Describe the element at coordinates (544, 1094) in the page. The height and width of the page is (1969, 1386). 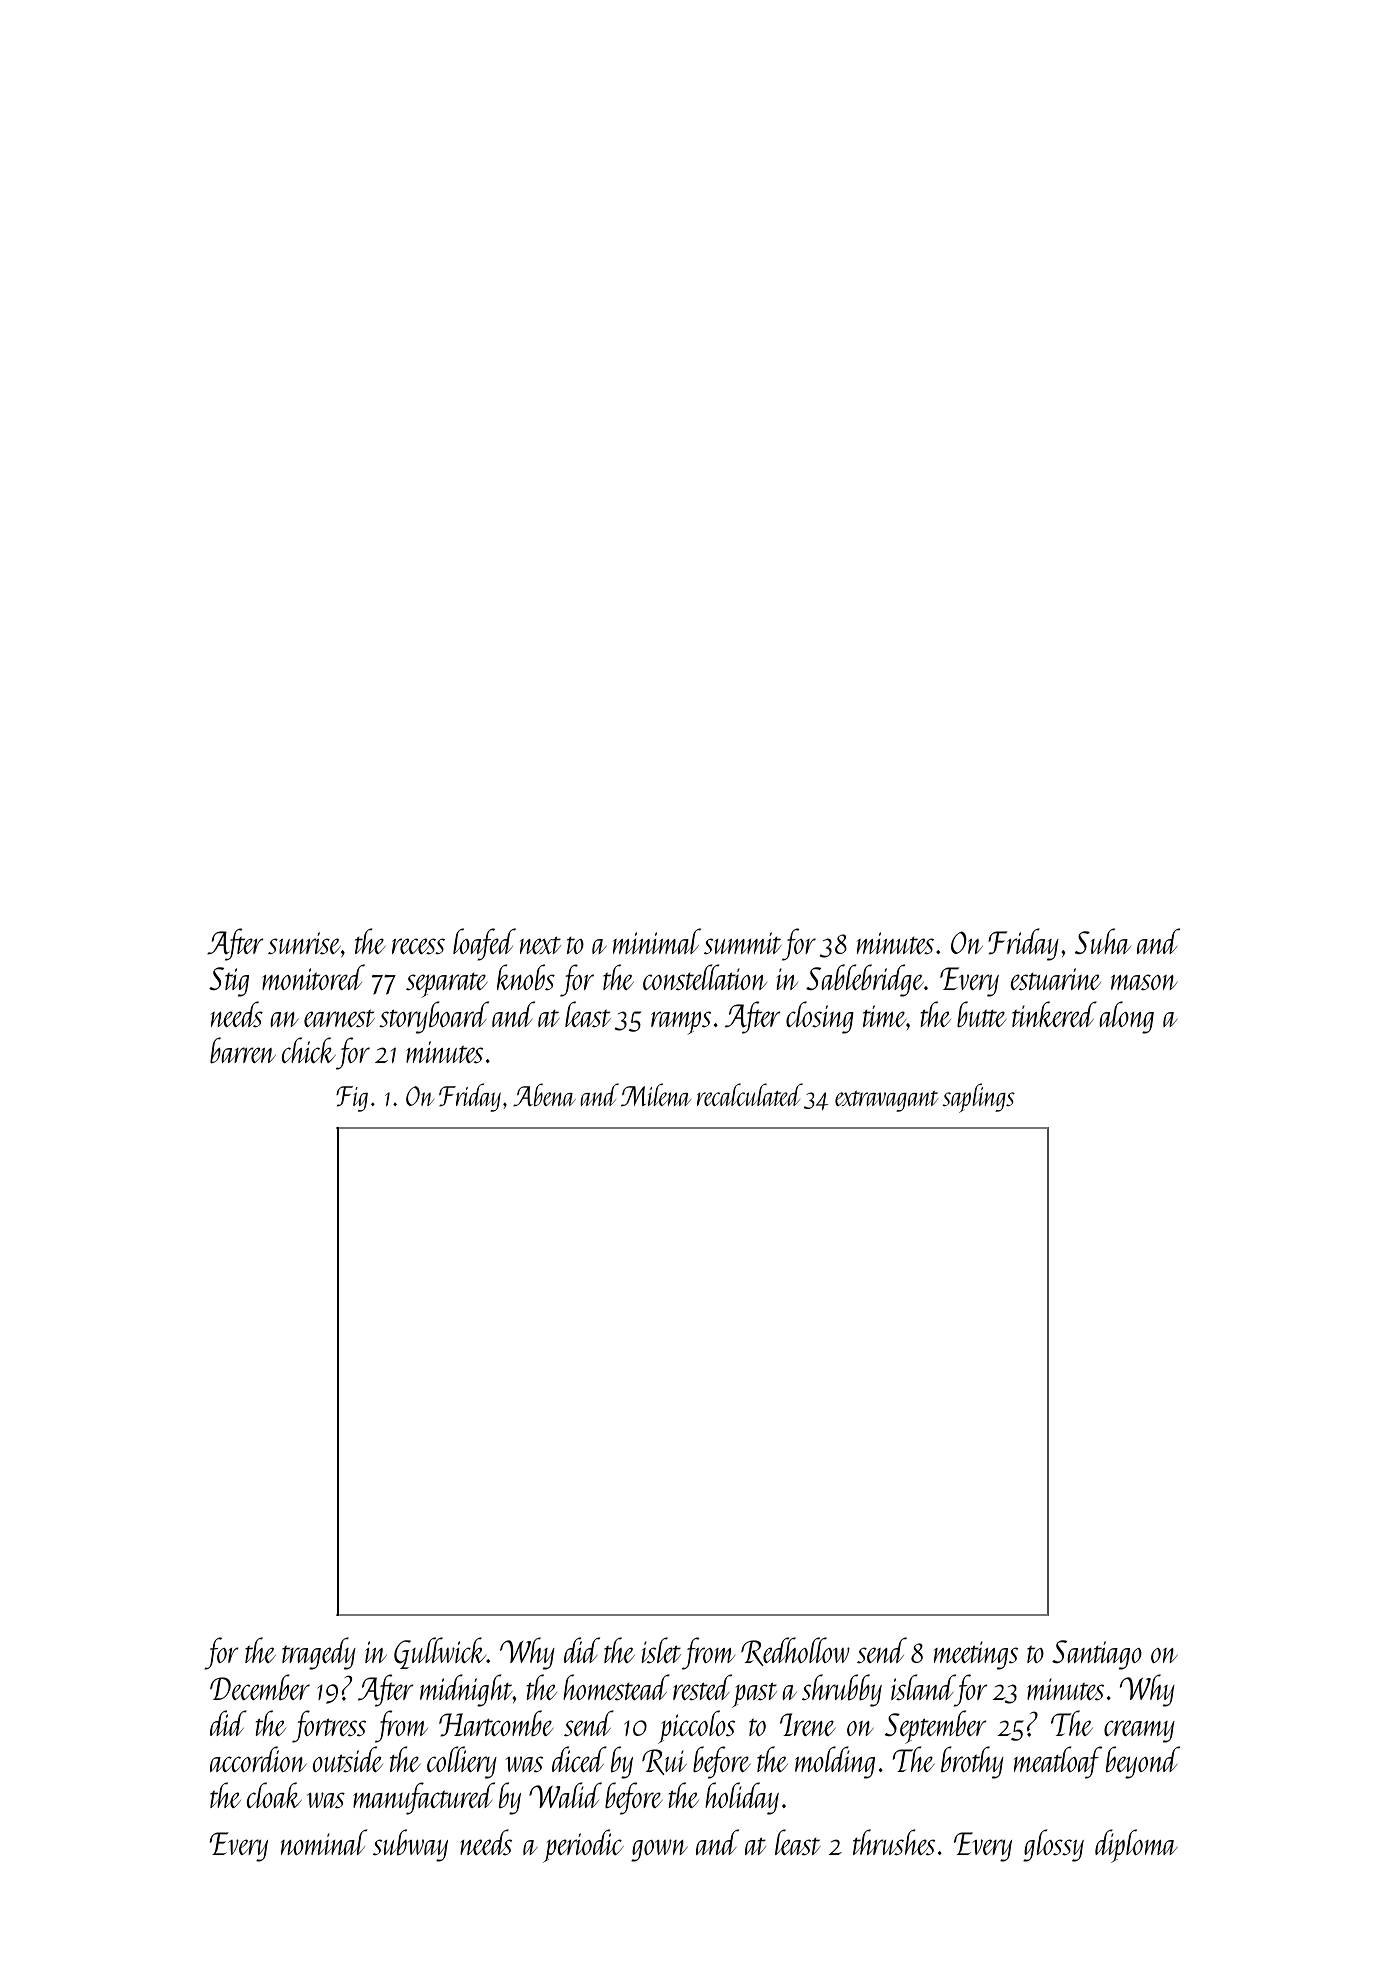
I see `Abena` at that location.
